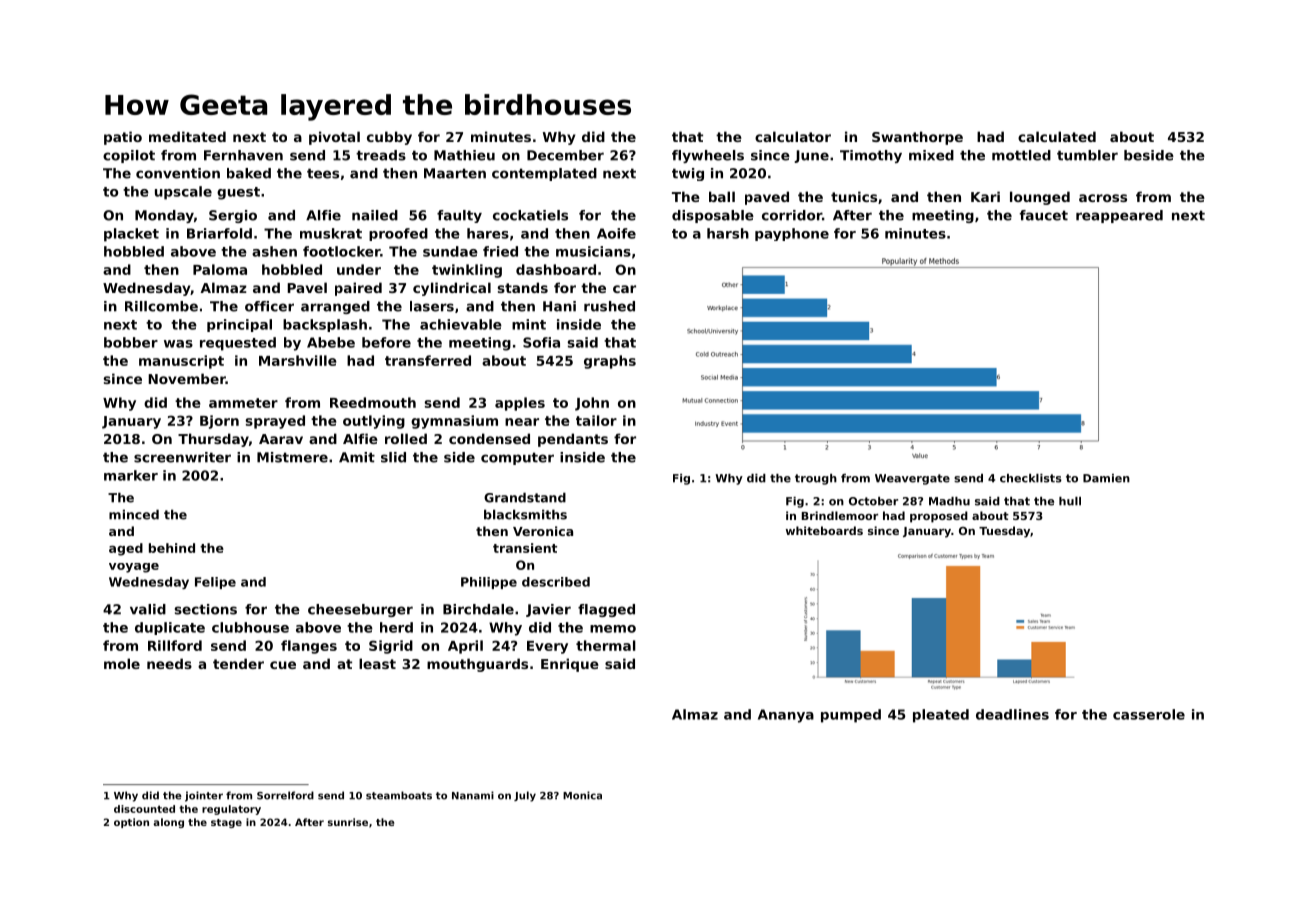 This page has height=924, width=1308. What do you see at coordinates (219, 422) in the page?
I see `Bjorn` at bounding box center [219, 422].
